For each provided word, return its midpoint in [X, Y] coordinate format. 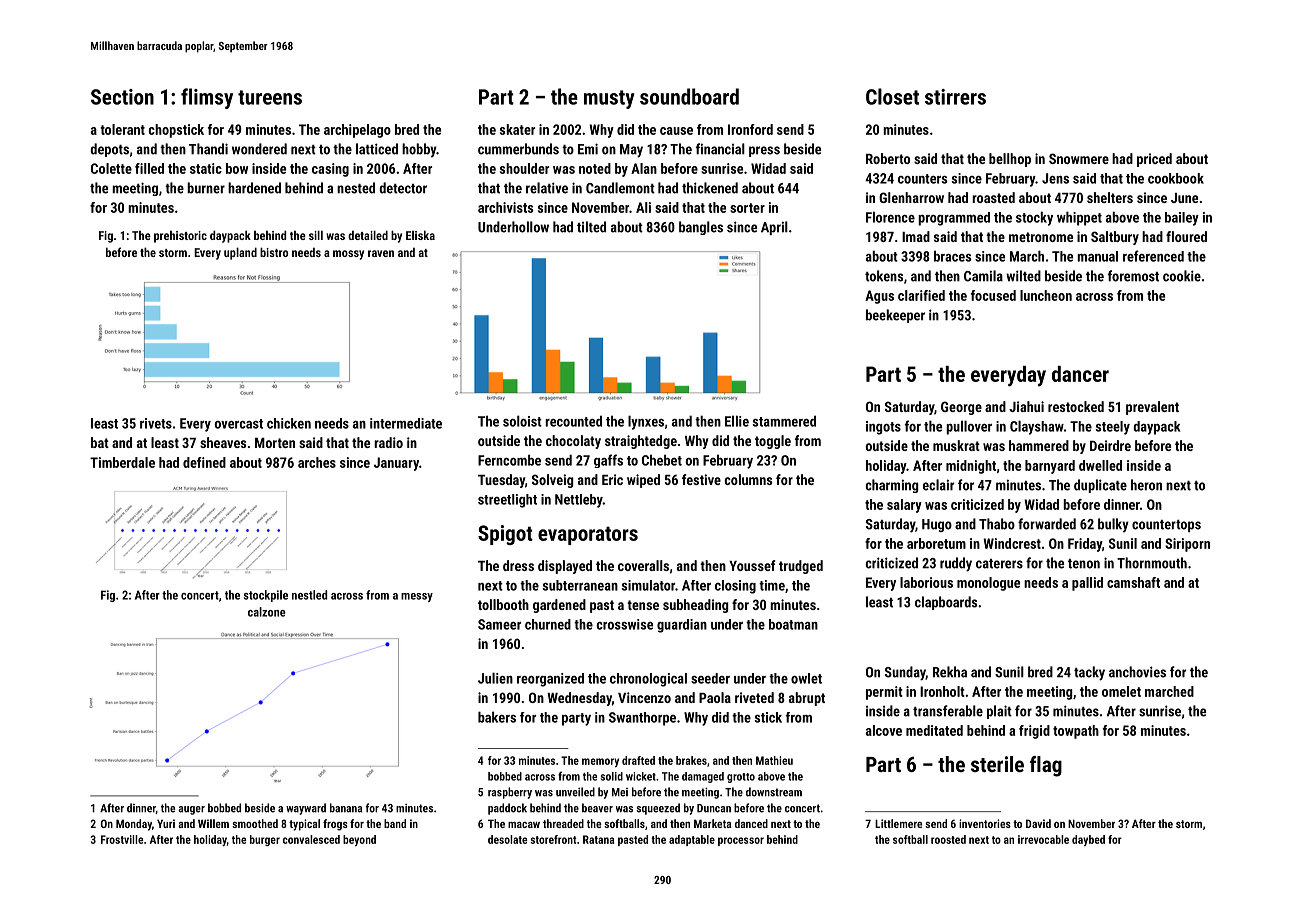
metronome [1041, 237]
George [961, 408]
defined [204, 462]
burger [265, 840]
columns [748, 479]
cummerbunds [518, 149]
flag [1046, 766]
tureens [270, 97]
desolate [507, 839]
